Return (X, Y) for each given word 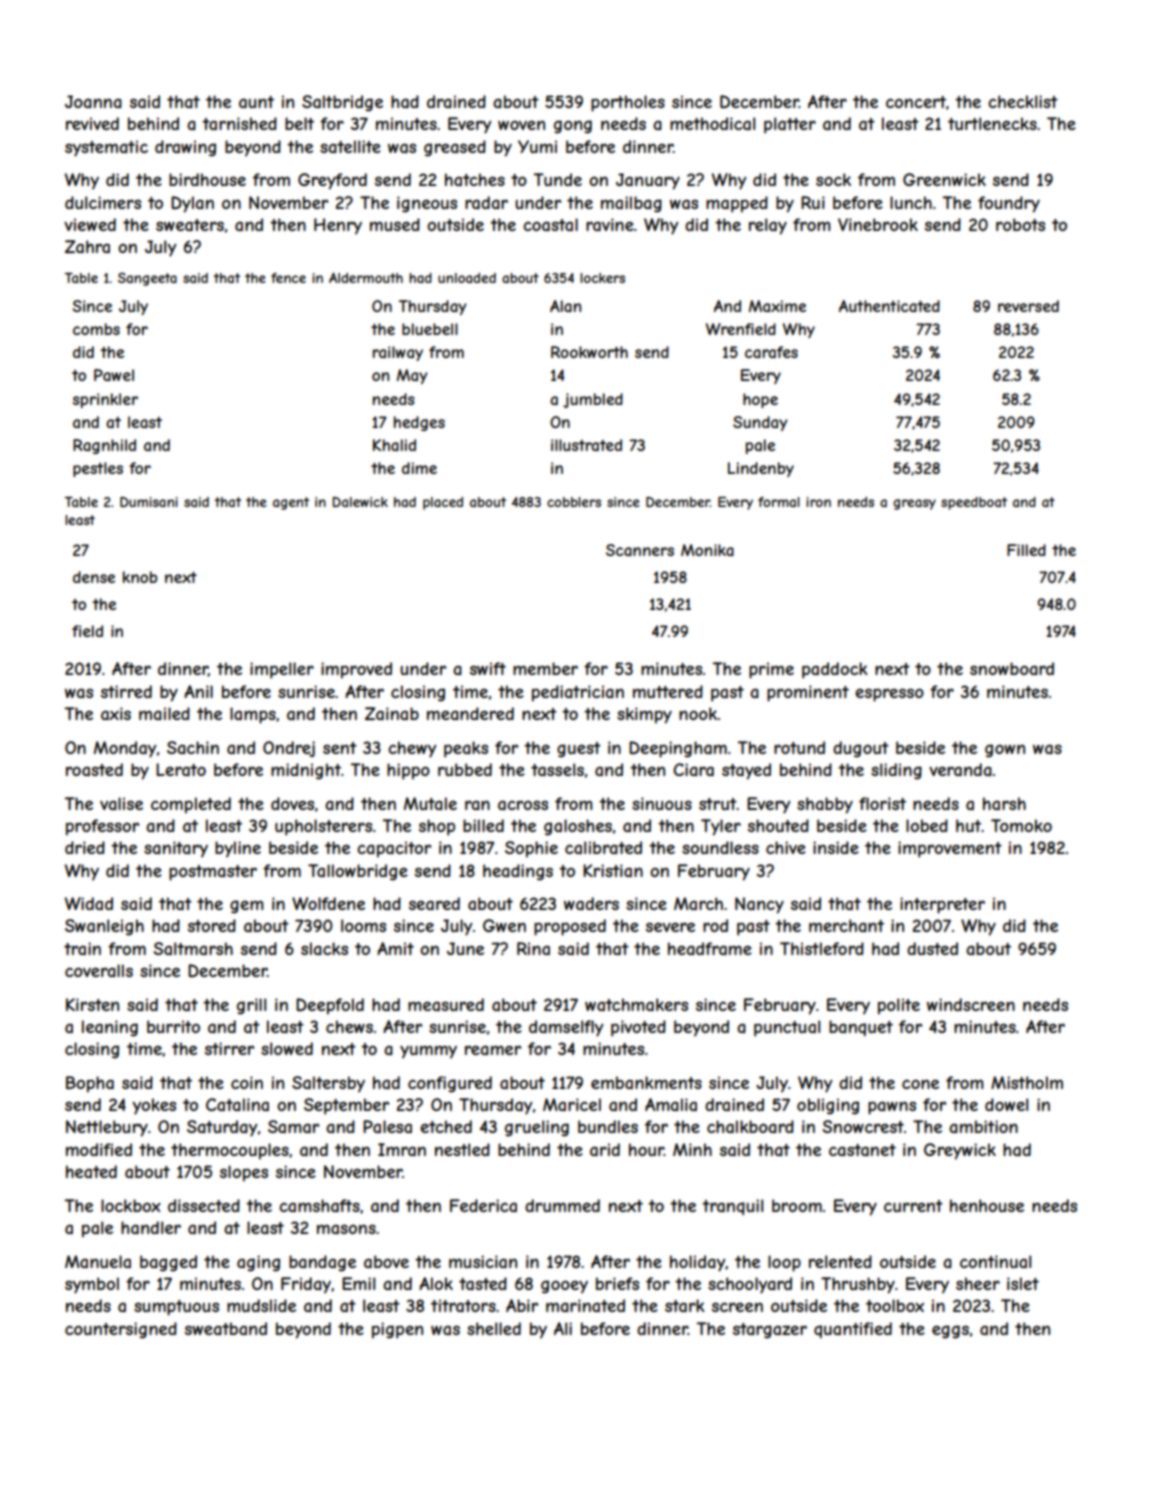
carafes (771, 352)
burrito (173, 1026)
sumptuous (176, 1308)
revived (92, 123)
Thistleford (822, 948)
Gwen (504, 925)
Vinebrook (878, 224)
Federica (483, 1205)
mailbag (631, 204)
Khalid (394, 445)
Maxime (777, 306)
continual (995, 1261)
